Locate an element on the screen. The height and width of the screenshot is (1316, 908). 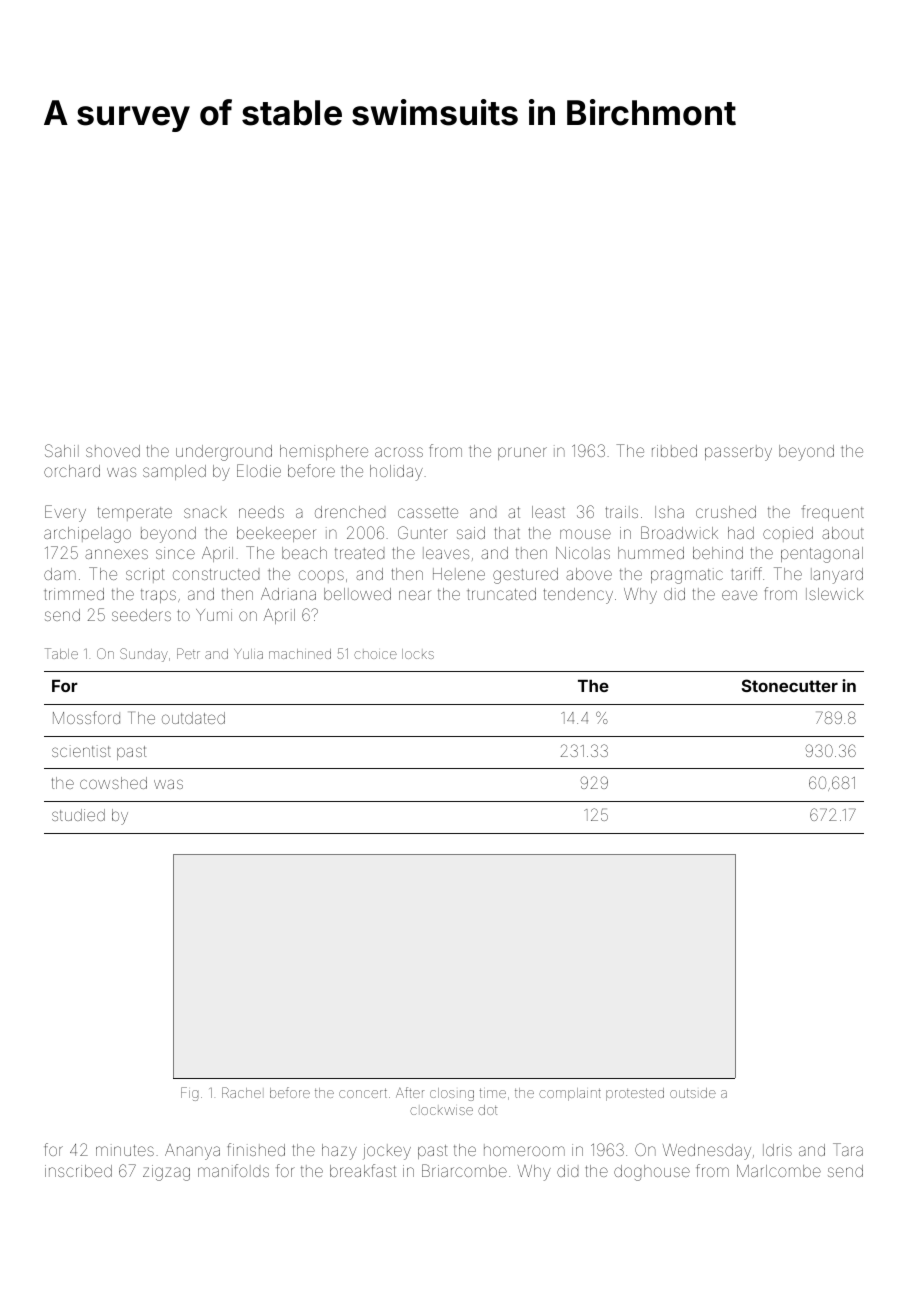
temperate is located at coordinates (135, 514).
